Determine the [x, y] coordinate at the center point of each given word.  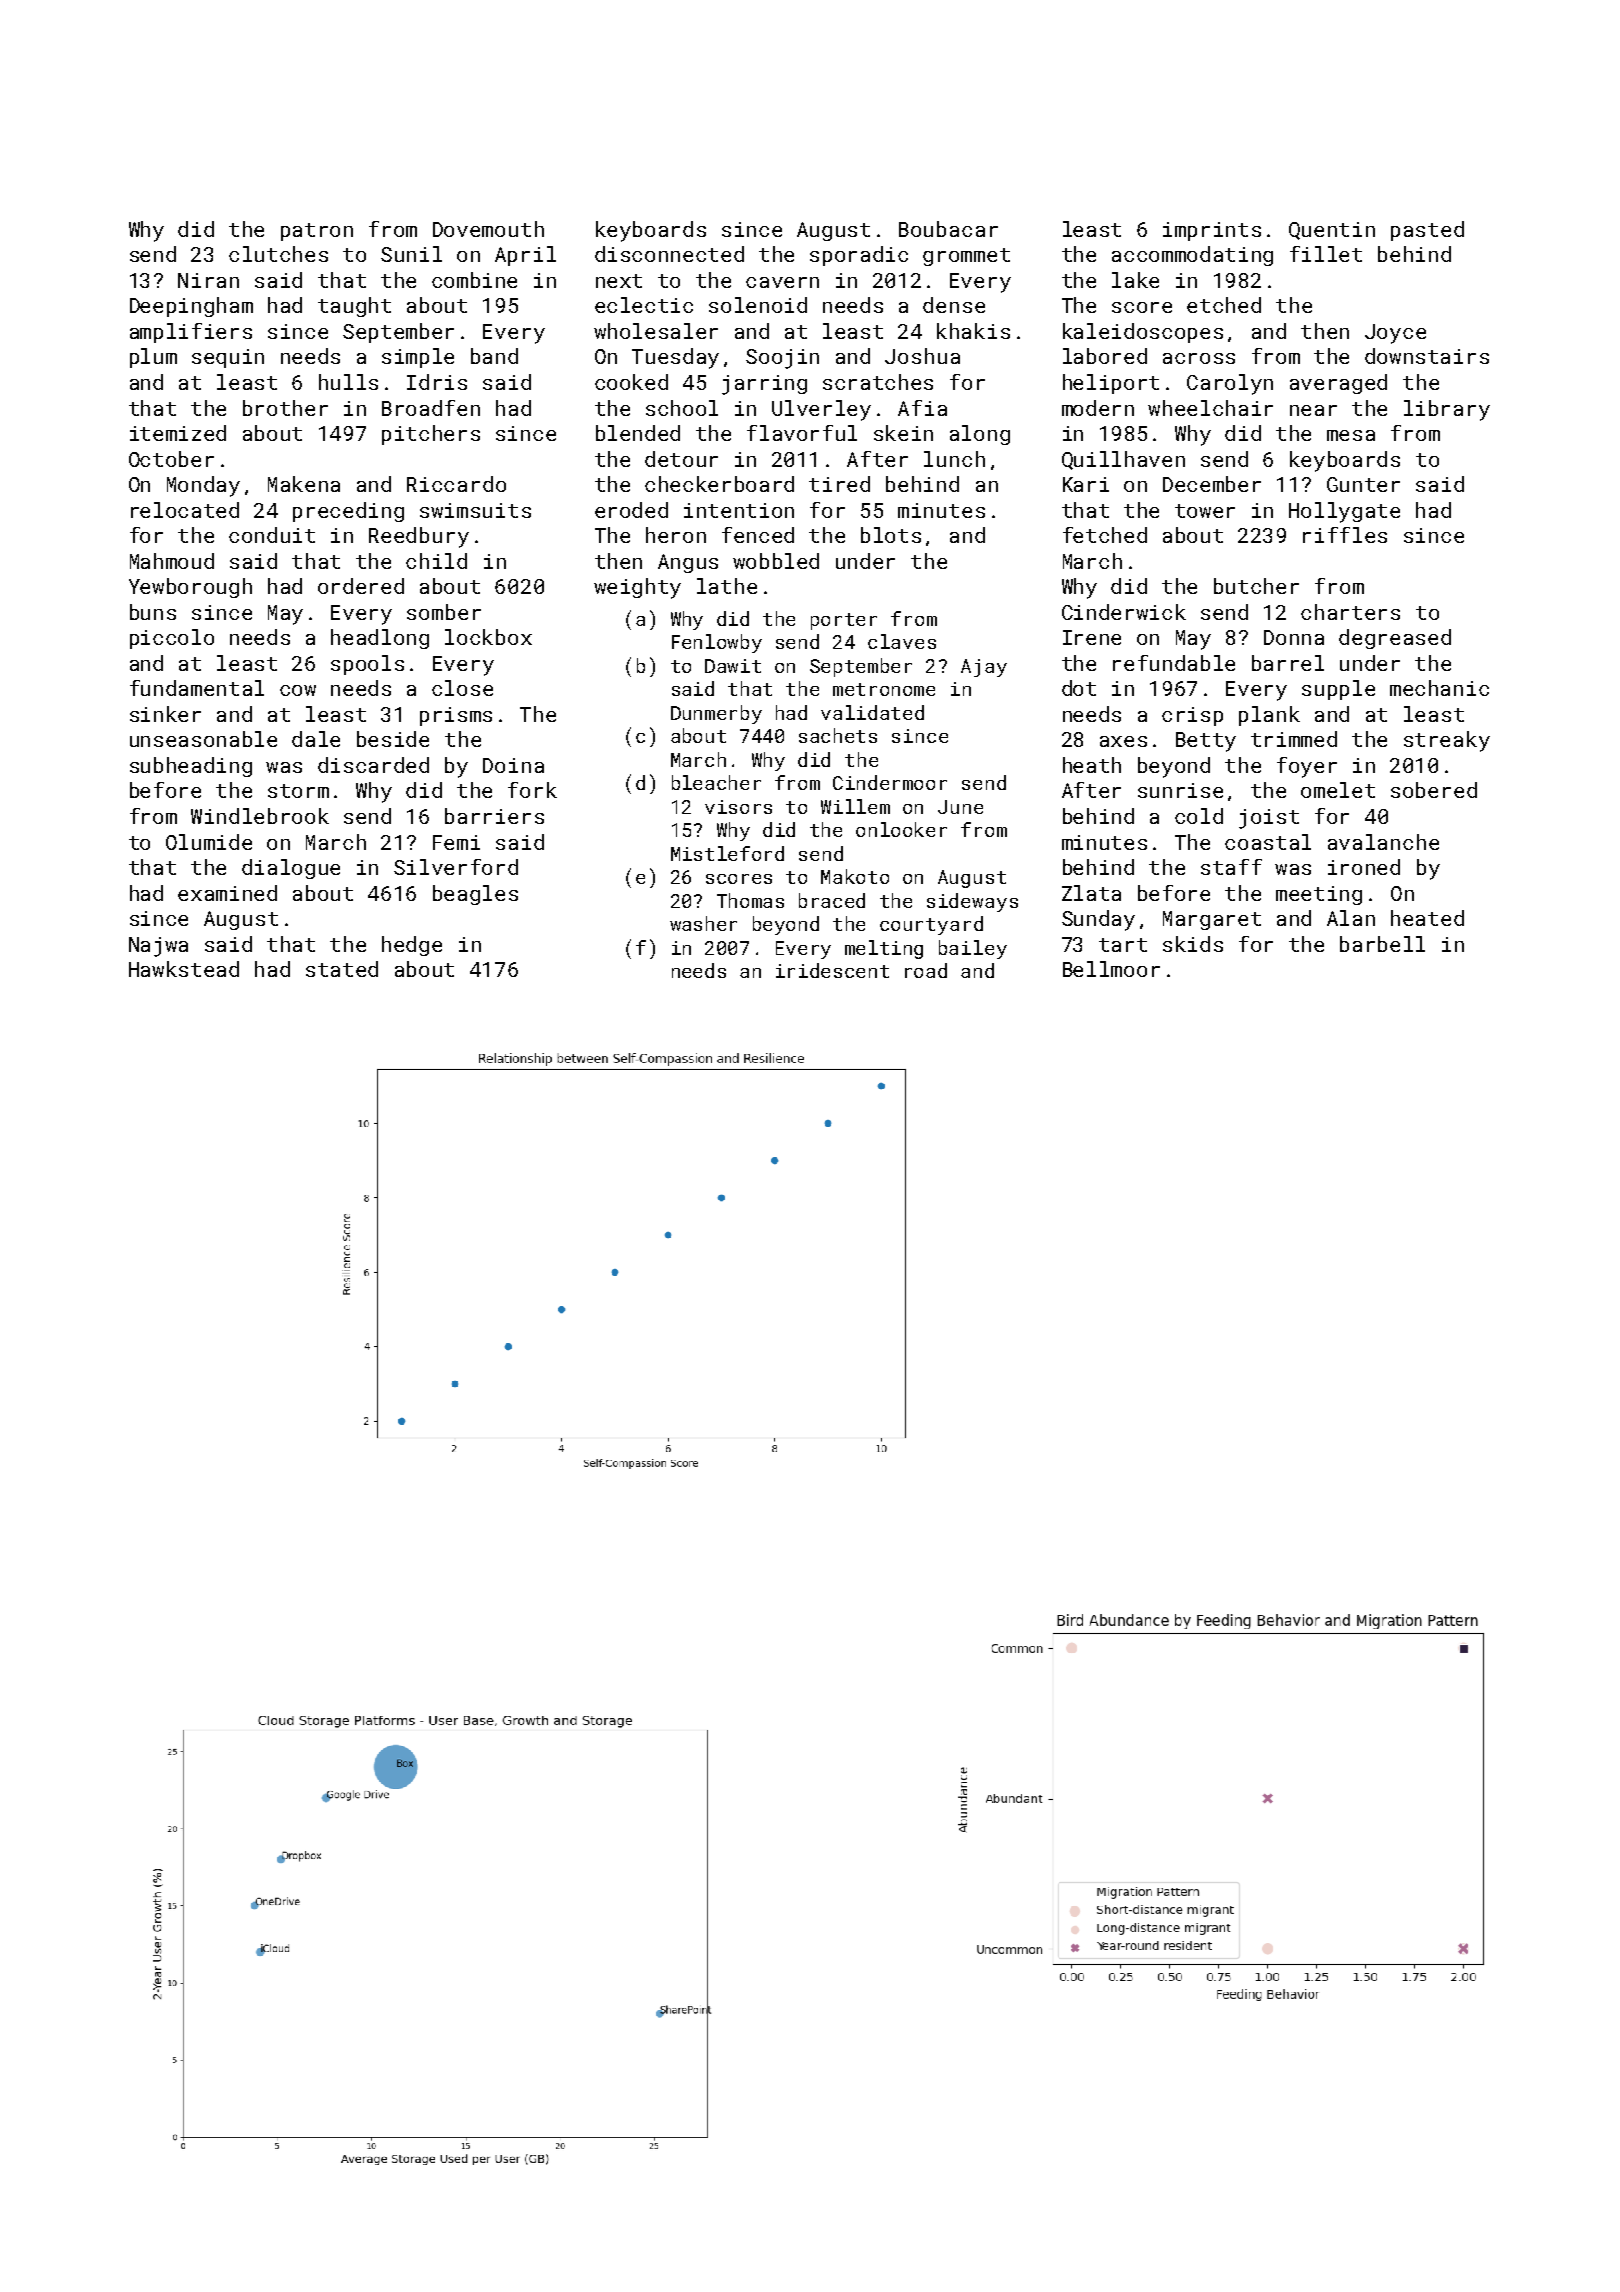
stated [342, 969]
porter [844, 621]
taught [354, 307]
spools [367, 665]
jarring [764, 385]
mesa [1351, 435]
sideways [972, 902]
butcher [1256, 586]
